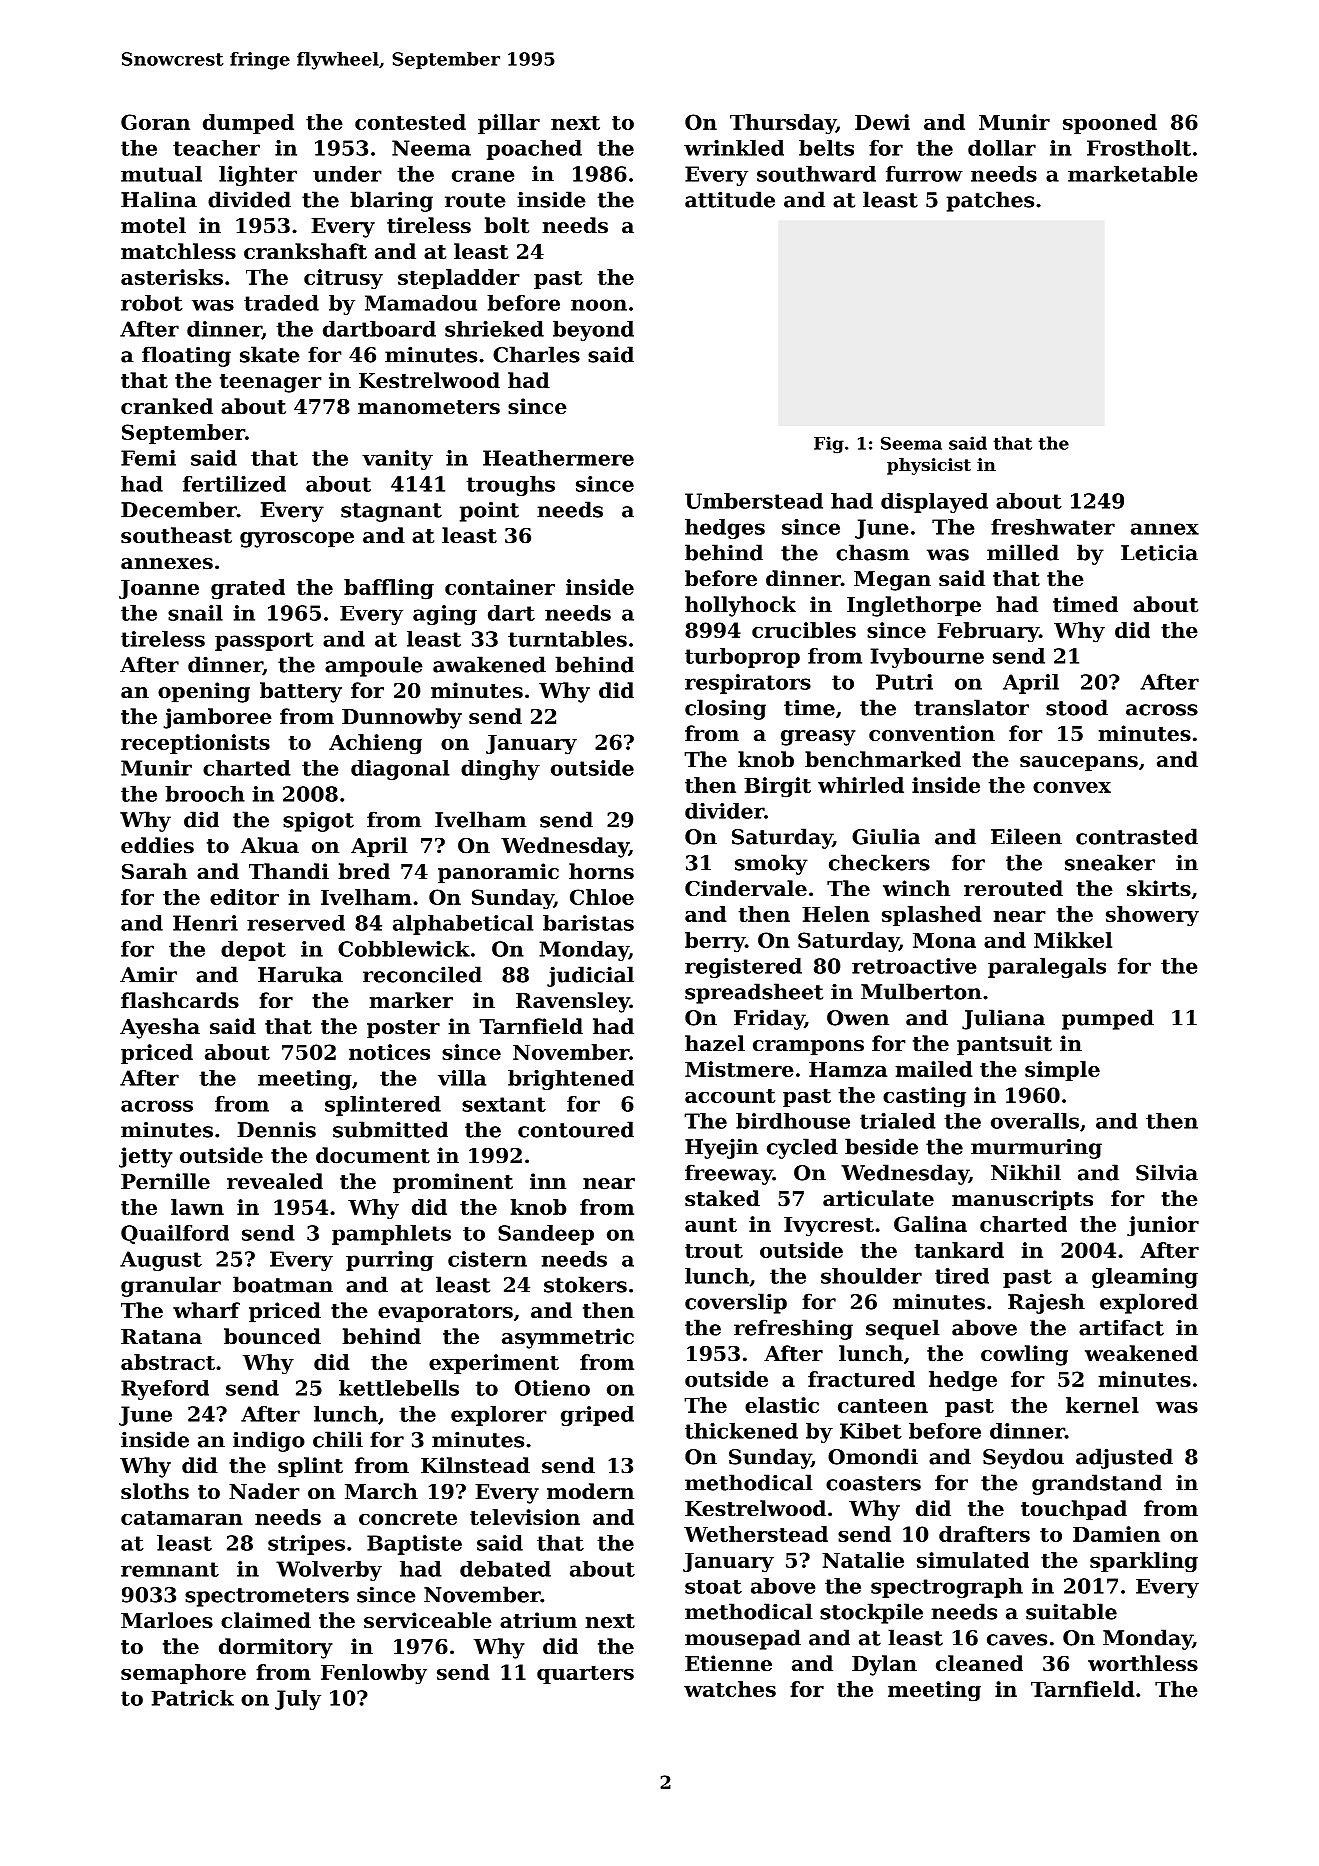 Image resolution: width=1319 pixels, height=1866 pixels. What do you see at coordinates (1047, 968) in the image?
I see `paralegals` at bounding box center [1047, 968].
